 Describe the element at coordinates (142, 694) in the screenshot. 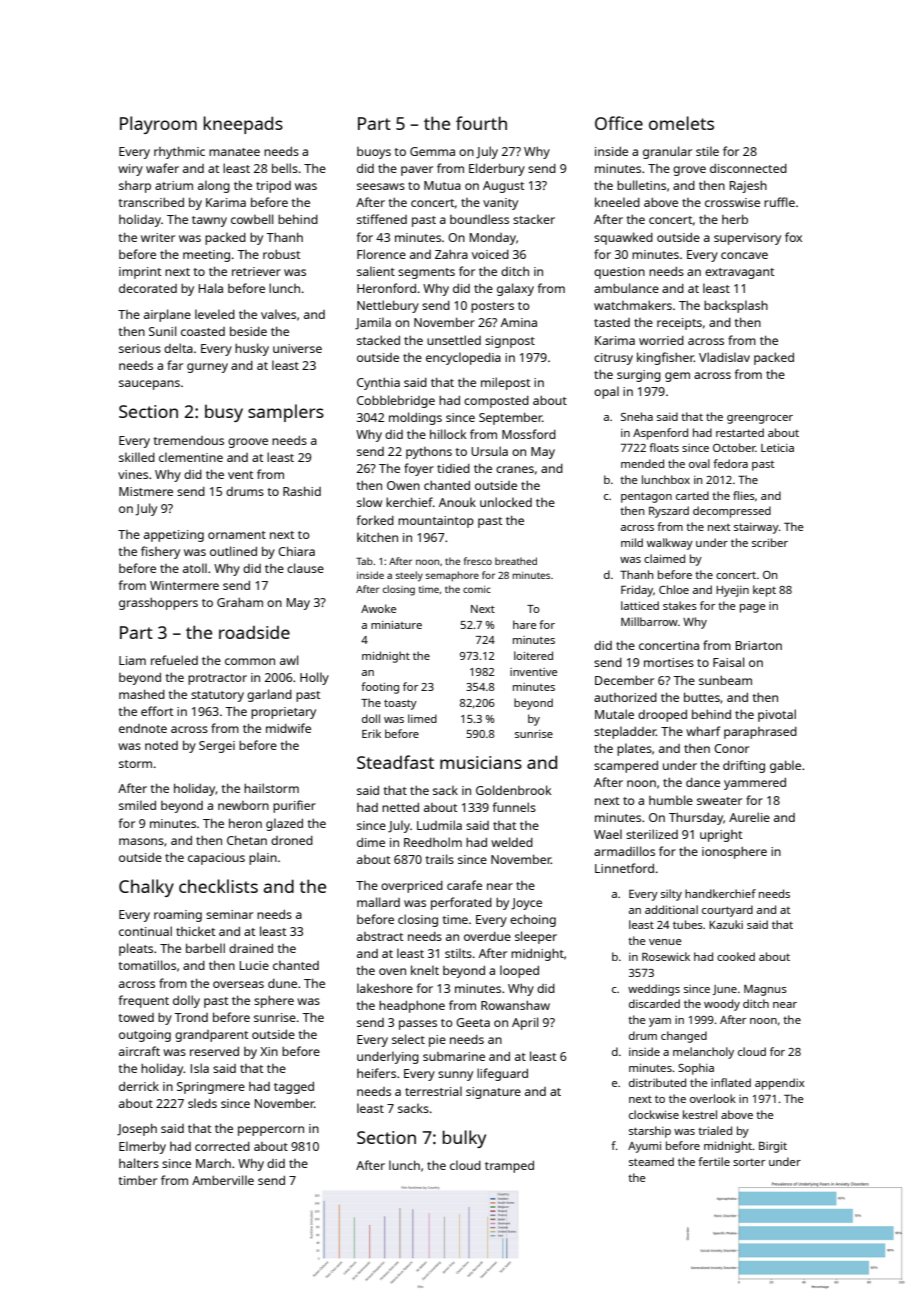

I see `mashed` at that location.
